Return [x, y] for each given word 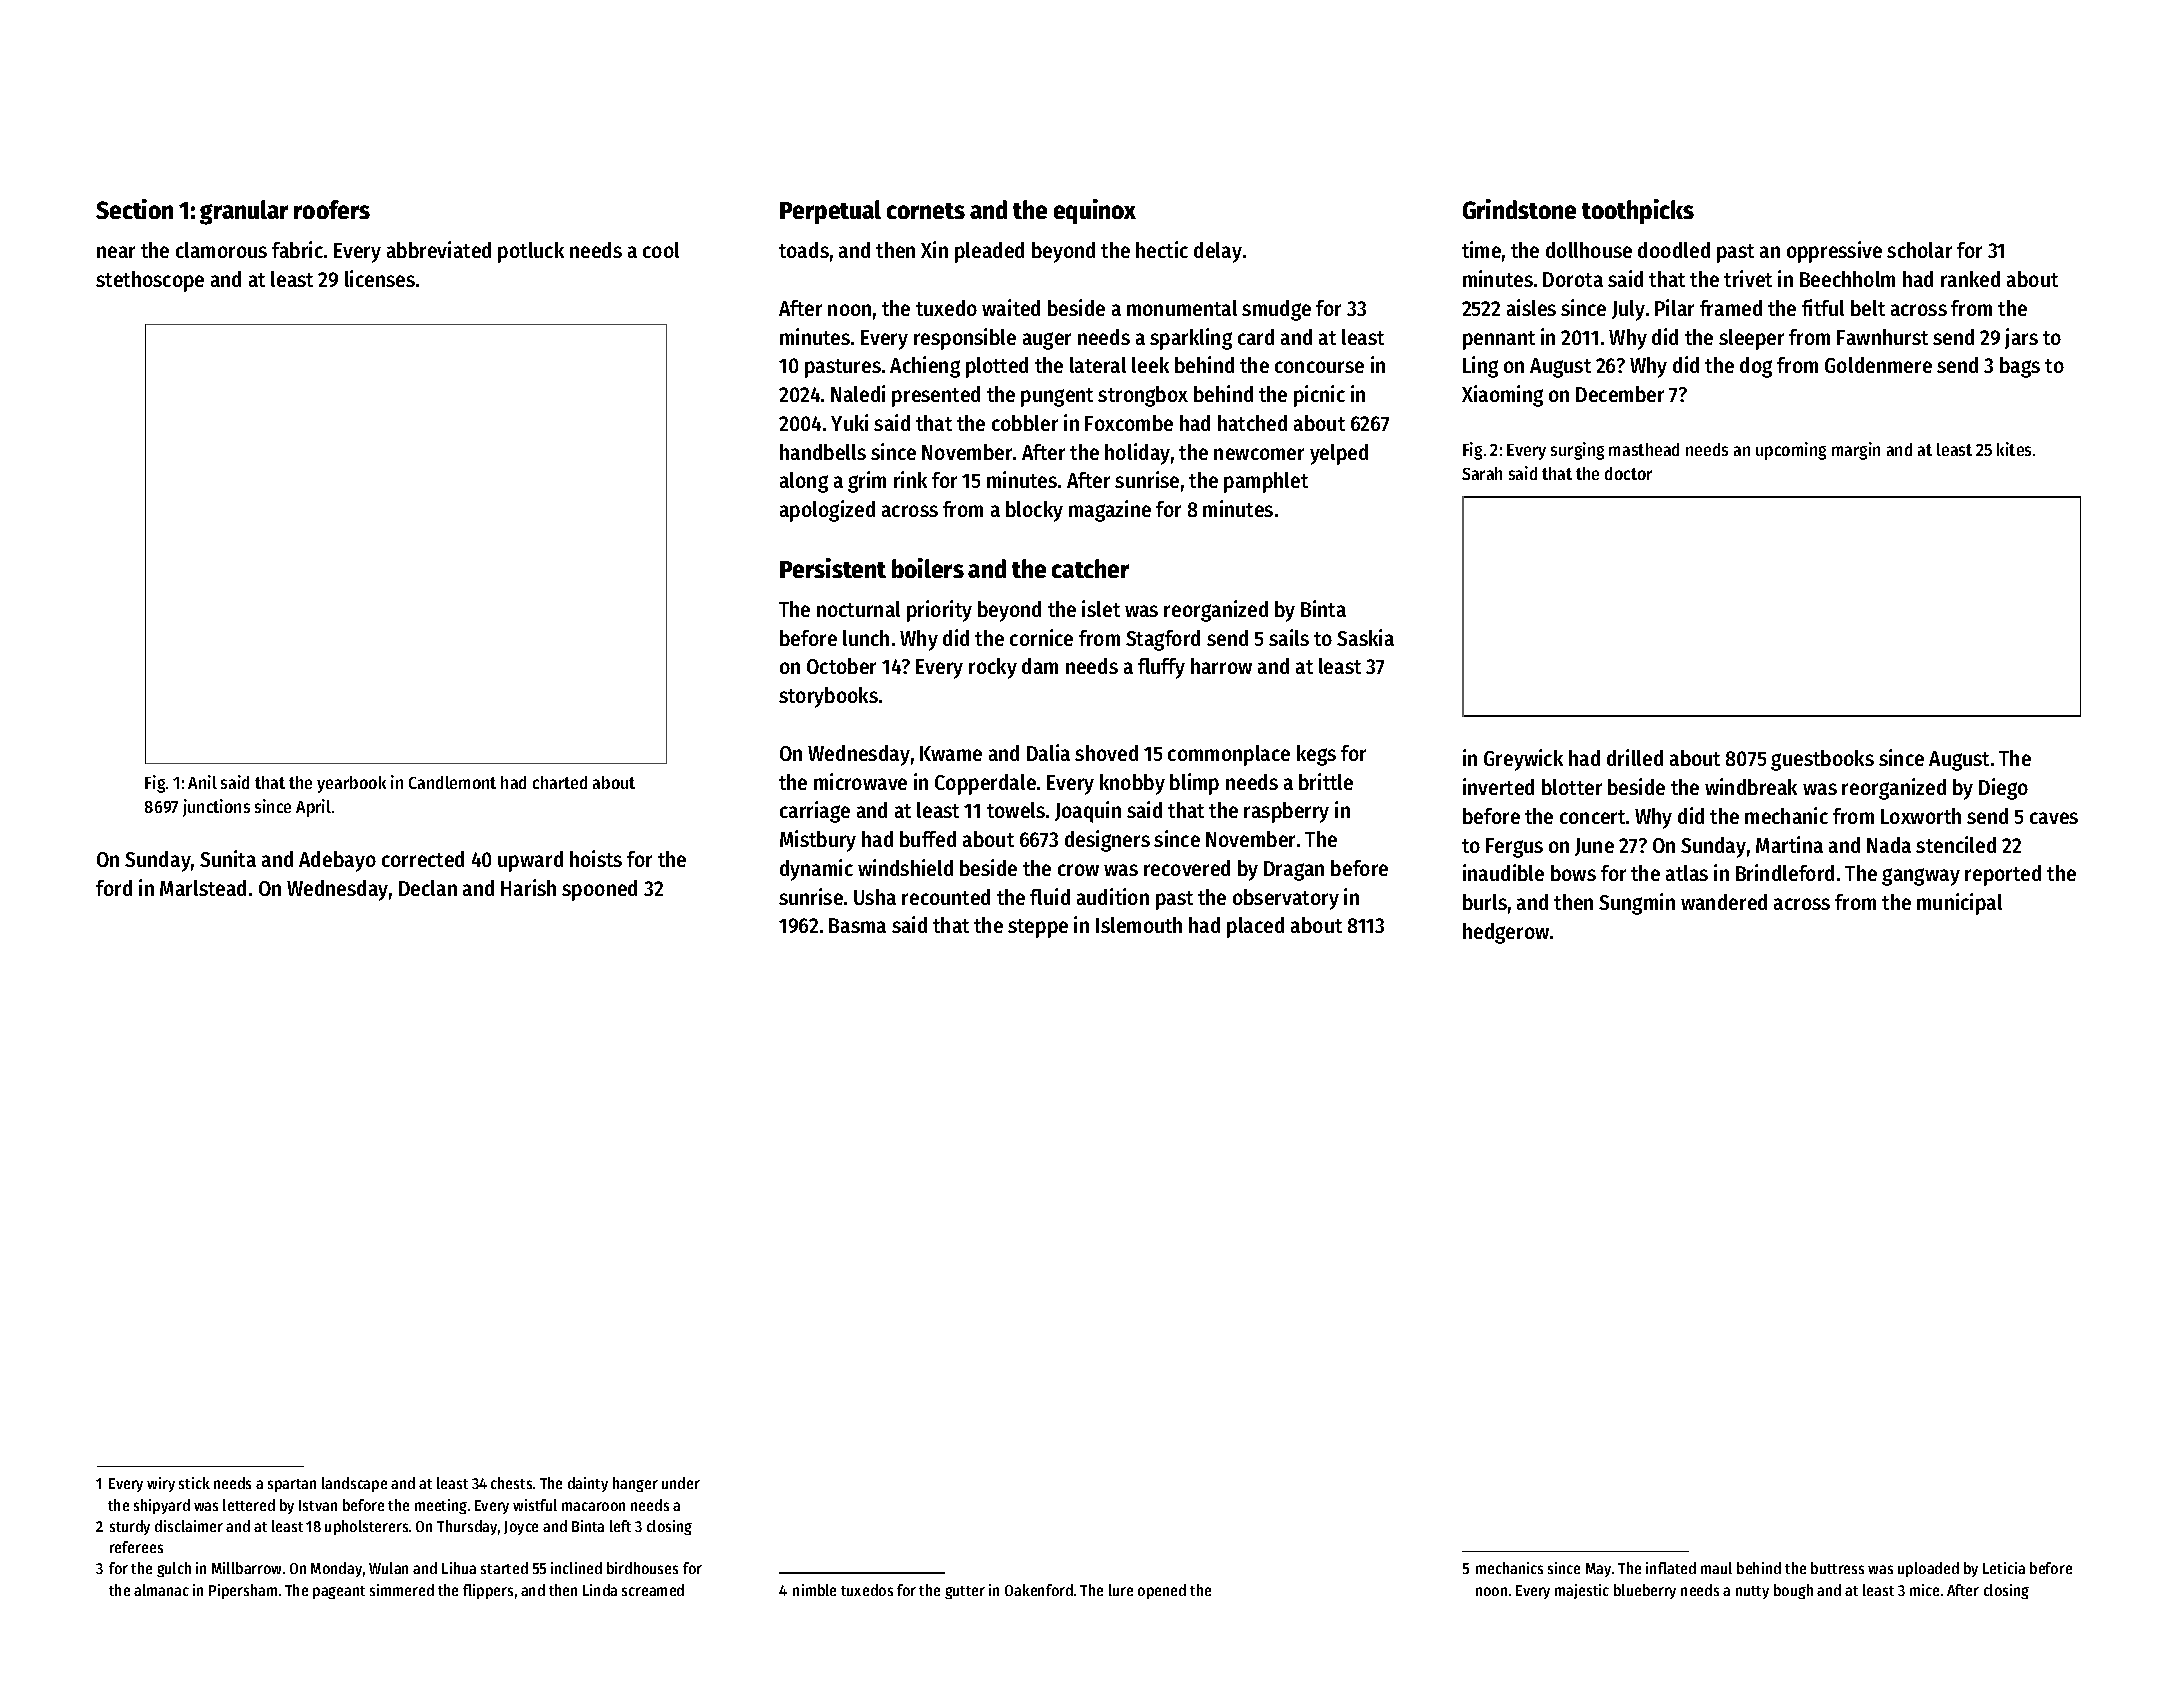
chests [511, 1483]
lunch [866, 638]
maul [1716, 1568]
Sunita [228, 858]
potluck [531, 252]
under [681, 1483]
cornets [926, 211]
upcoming [1791, 451]
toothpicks [1638, 211]
